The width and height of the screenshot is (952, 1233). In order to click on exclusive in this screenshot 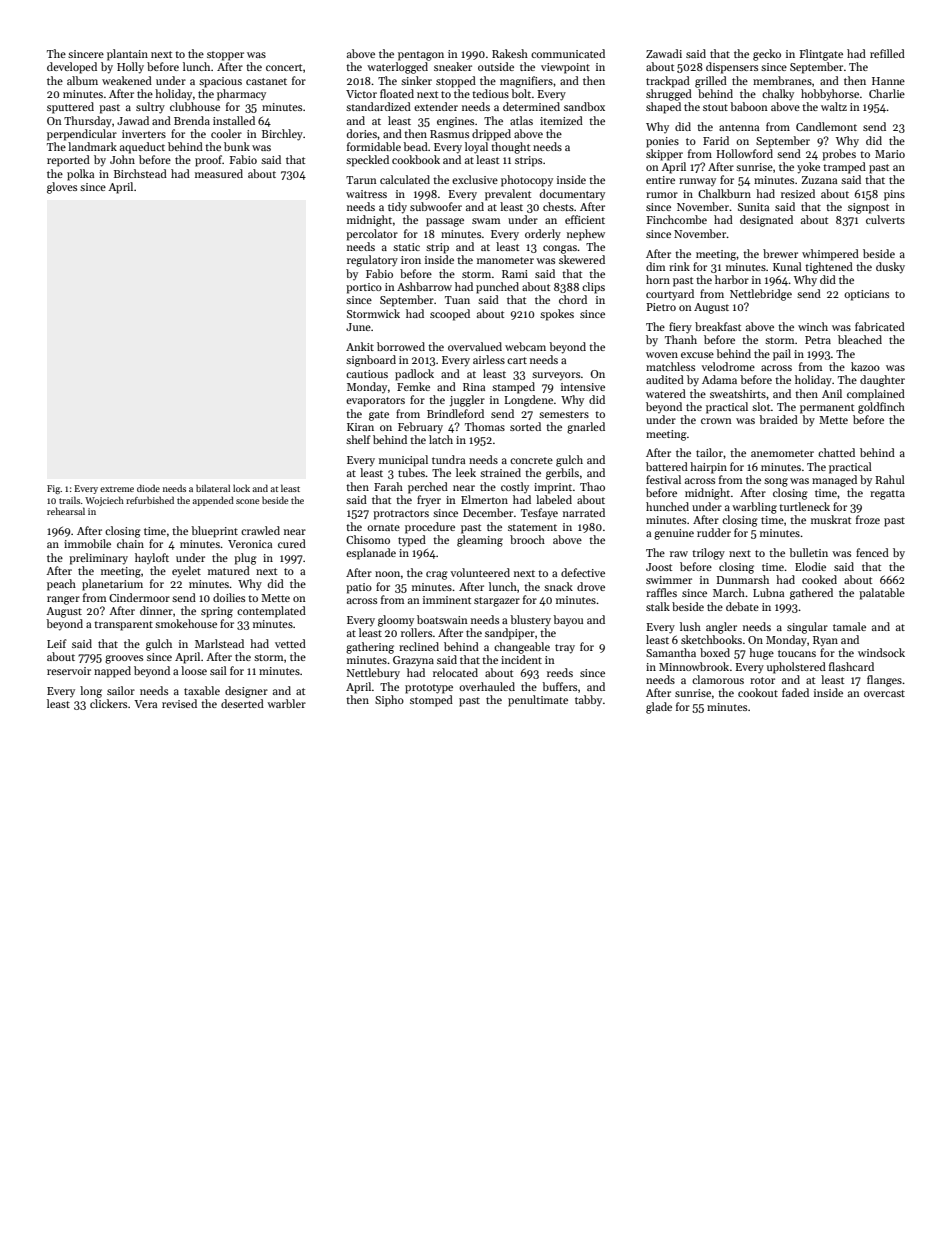, I will do `click(475, 179)`.
